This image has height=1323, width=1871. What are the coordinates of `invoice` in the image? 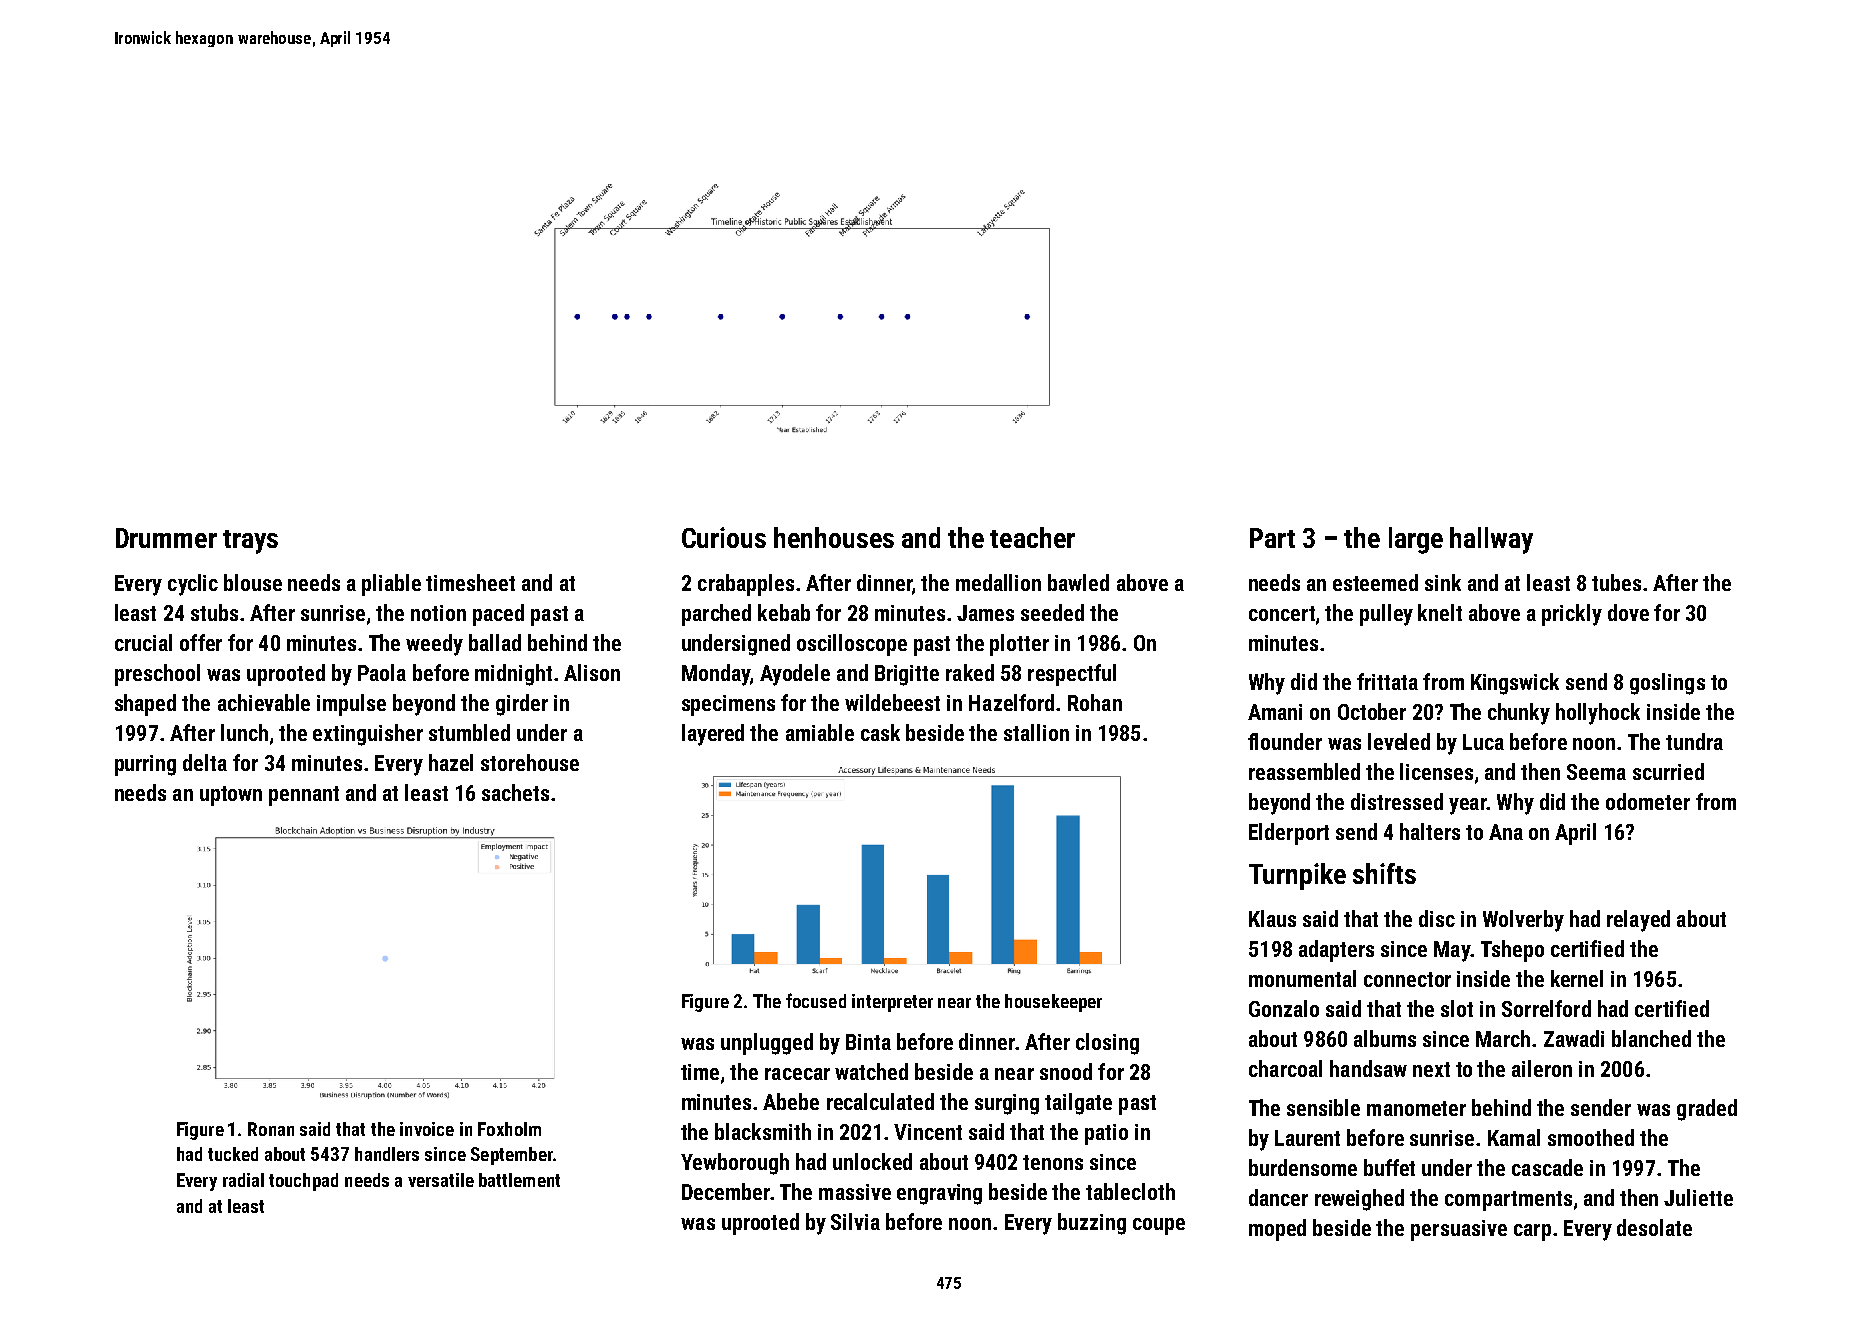 It's located at (427, 1129).
